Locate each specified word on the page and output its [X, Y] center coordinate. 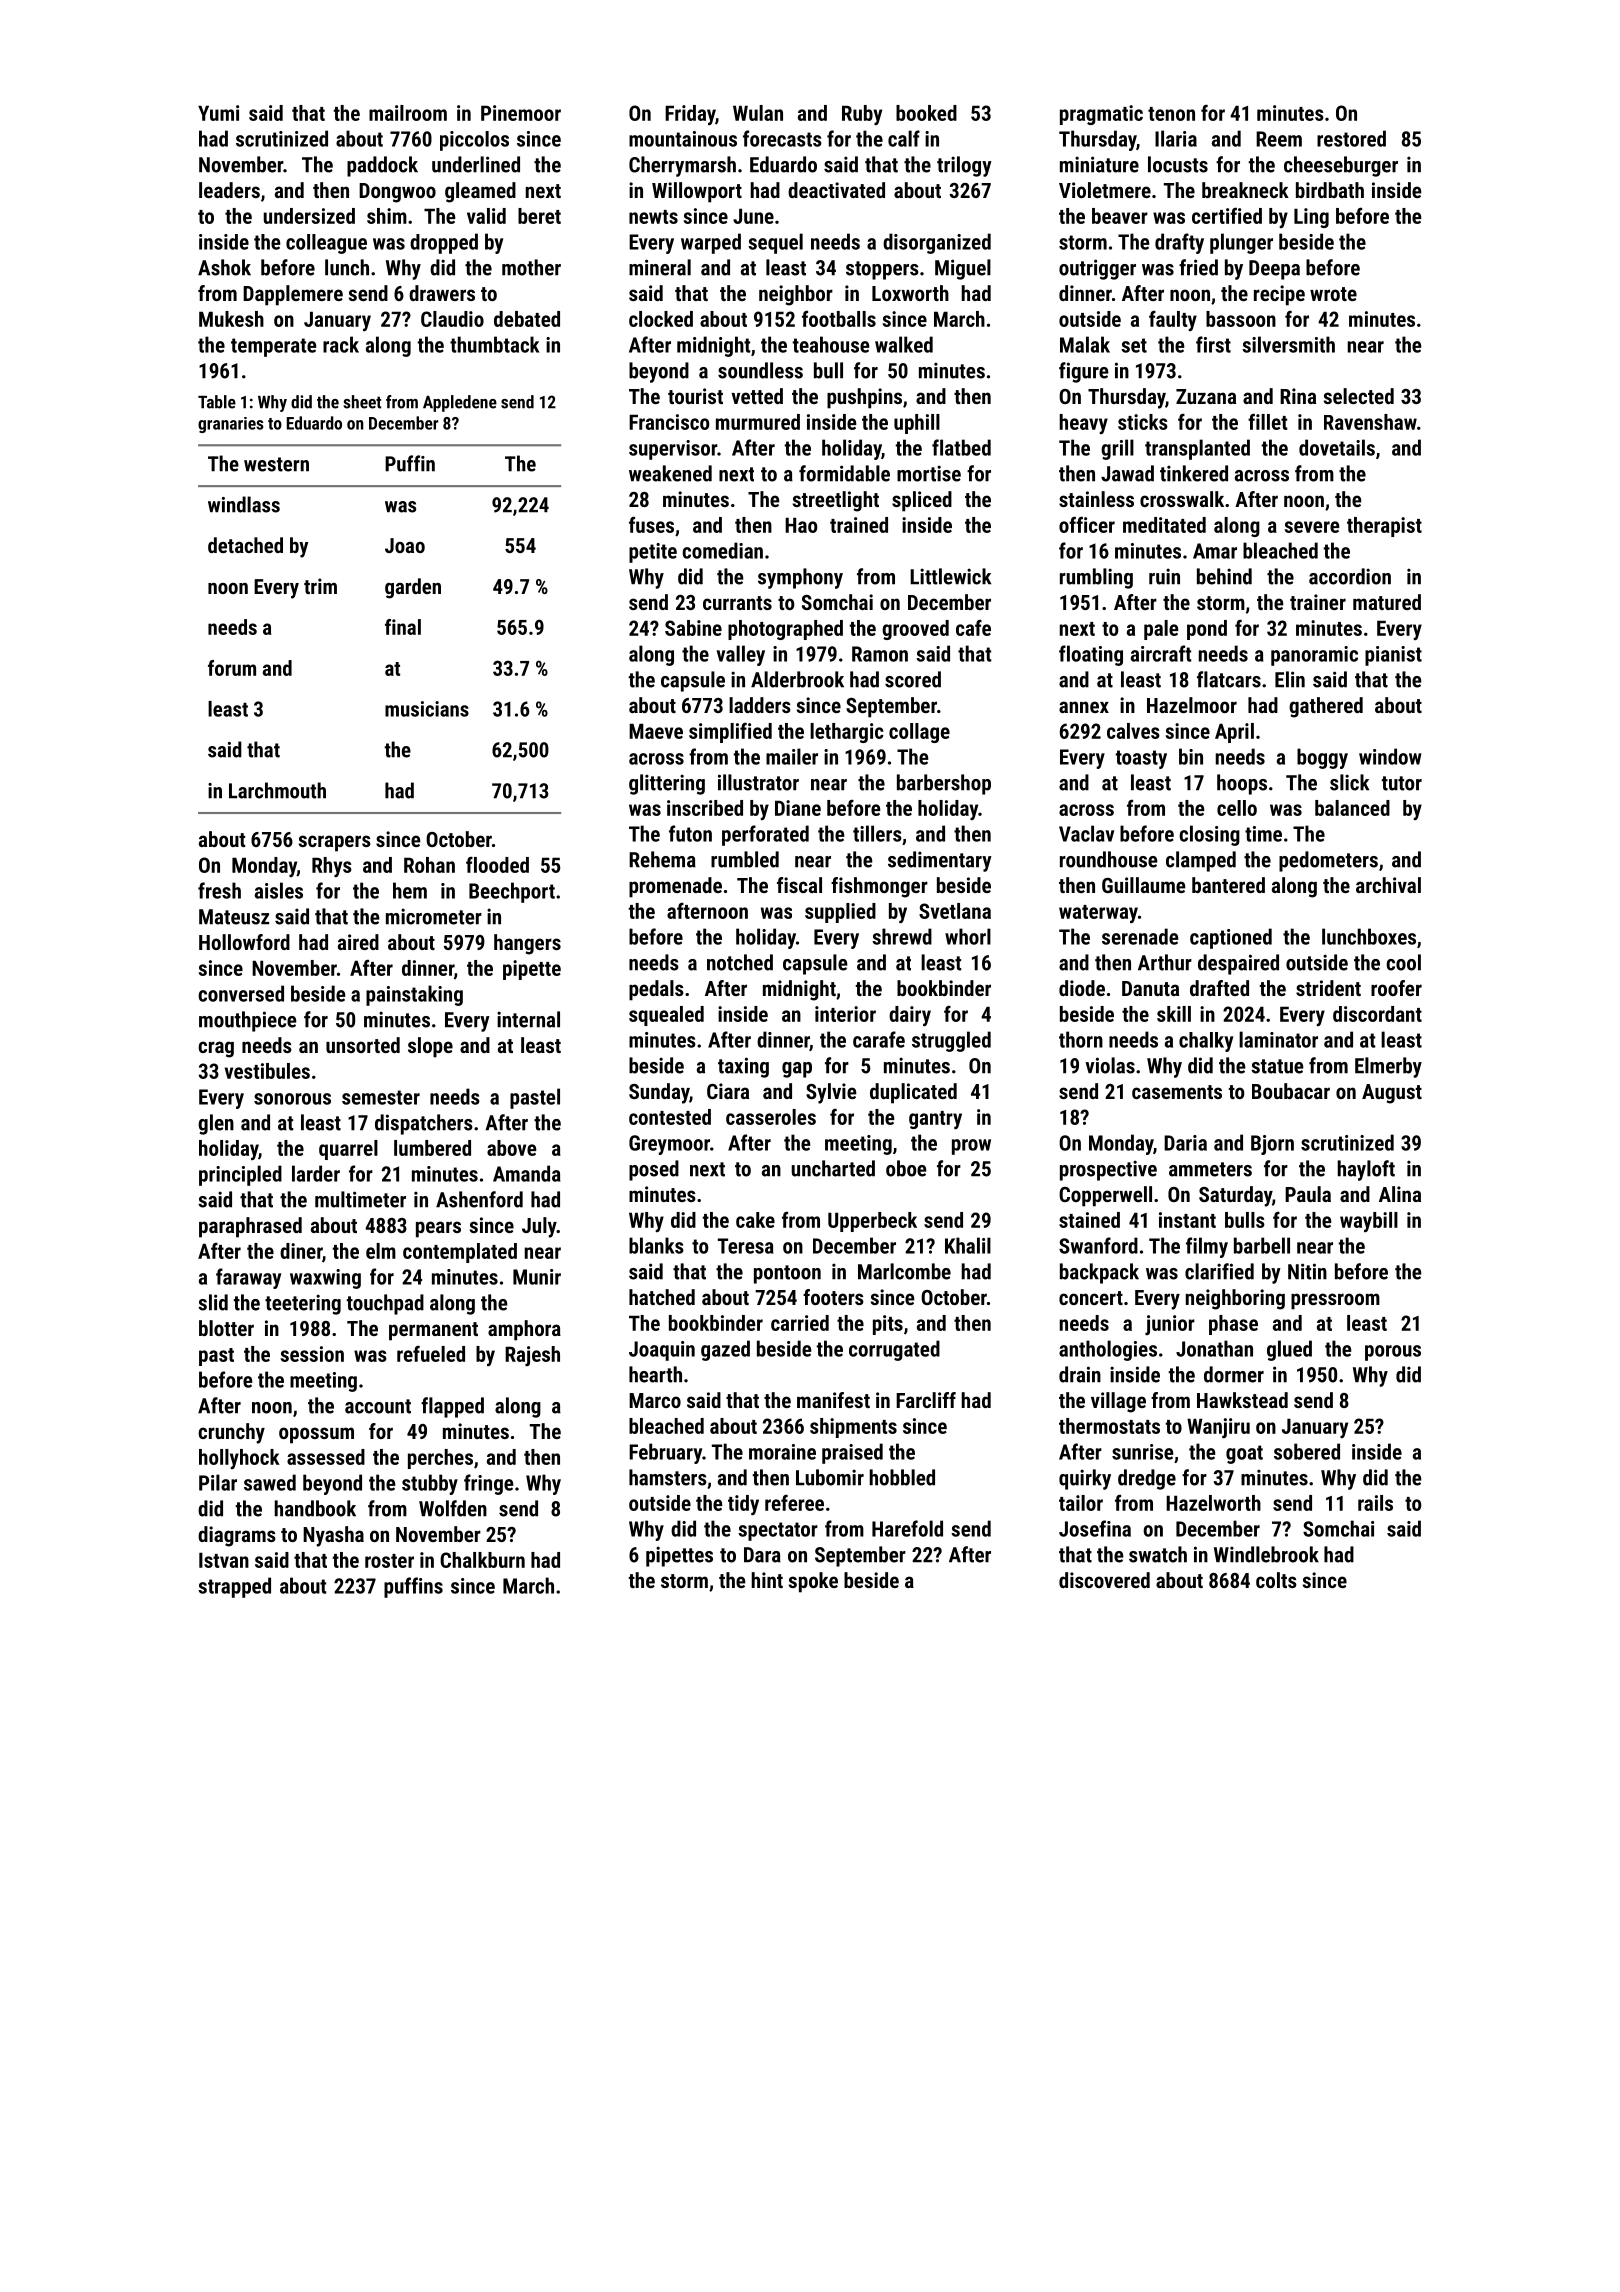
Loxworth [910, 293]
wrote [1333, 294]
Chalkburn [482, 1560]
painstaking [414, 995]
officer [1087, 524]
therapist [1384, 527]
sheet [362, 402]
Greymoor [669, 1145]
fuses [651, 524]
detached [245, 545]
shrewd [902, 936]
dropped [444, 243]
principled [240, 1175]
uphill [917, 424]
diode [1082, 988]
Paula [1308, 1194]
